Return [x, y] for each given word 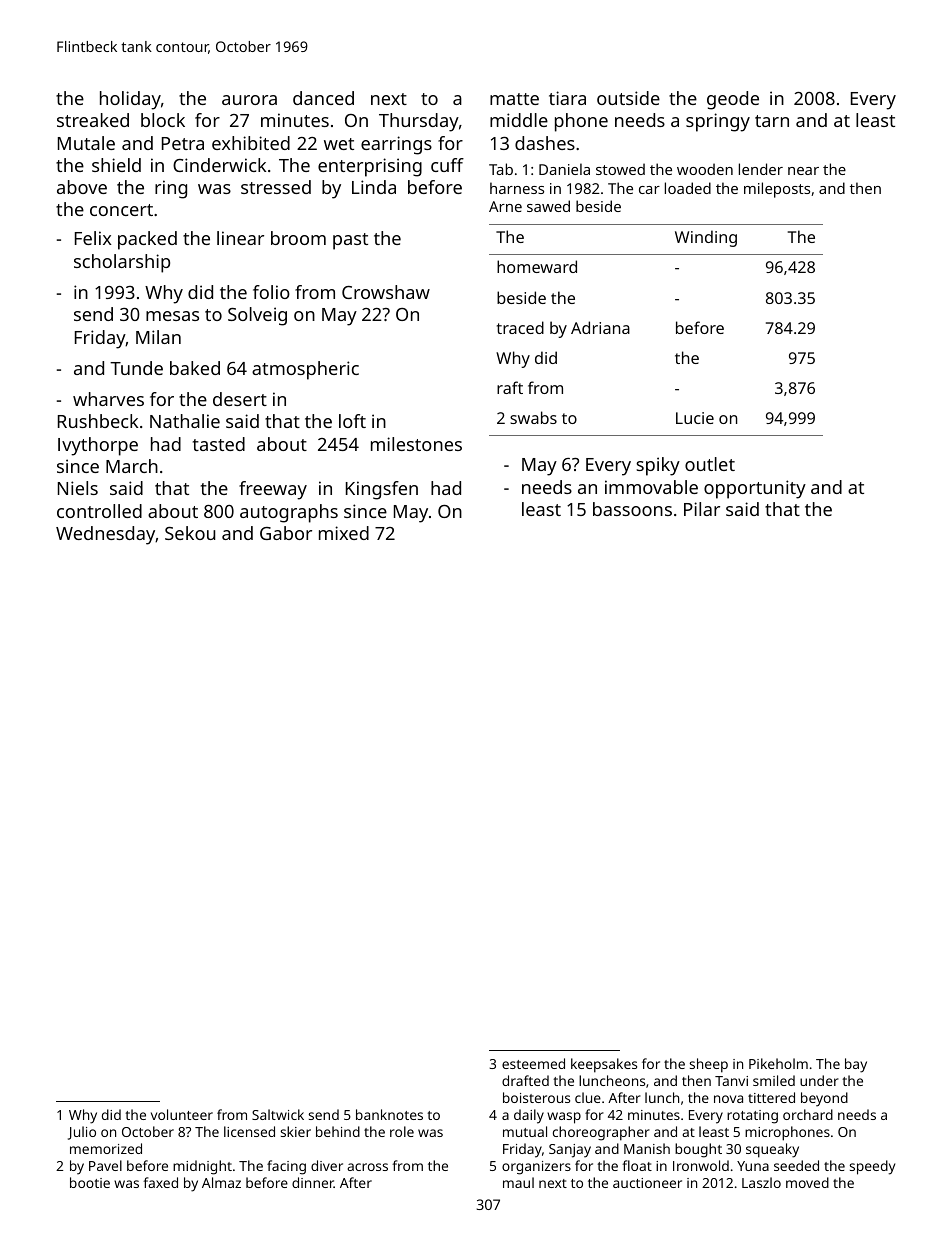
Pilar [702, 509]
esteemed [533, 1063]
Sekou [190, 533]
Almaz [221, 1182]
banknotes [389, 1114]
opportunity [755, 489]
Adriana [600, 327]
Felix [93, 238]
